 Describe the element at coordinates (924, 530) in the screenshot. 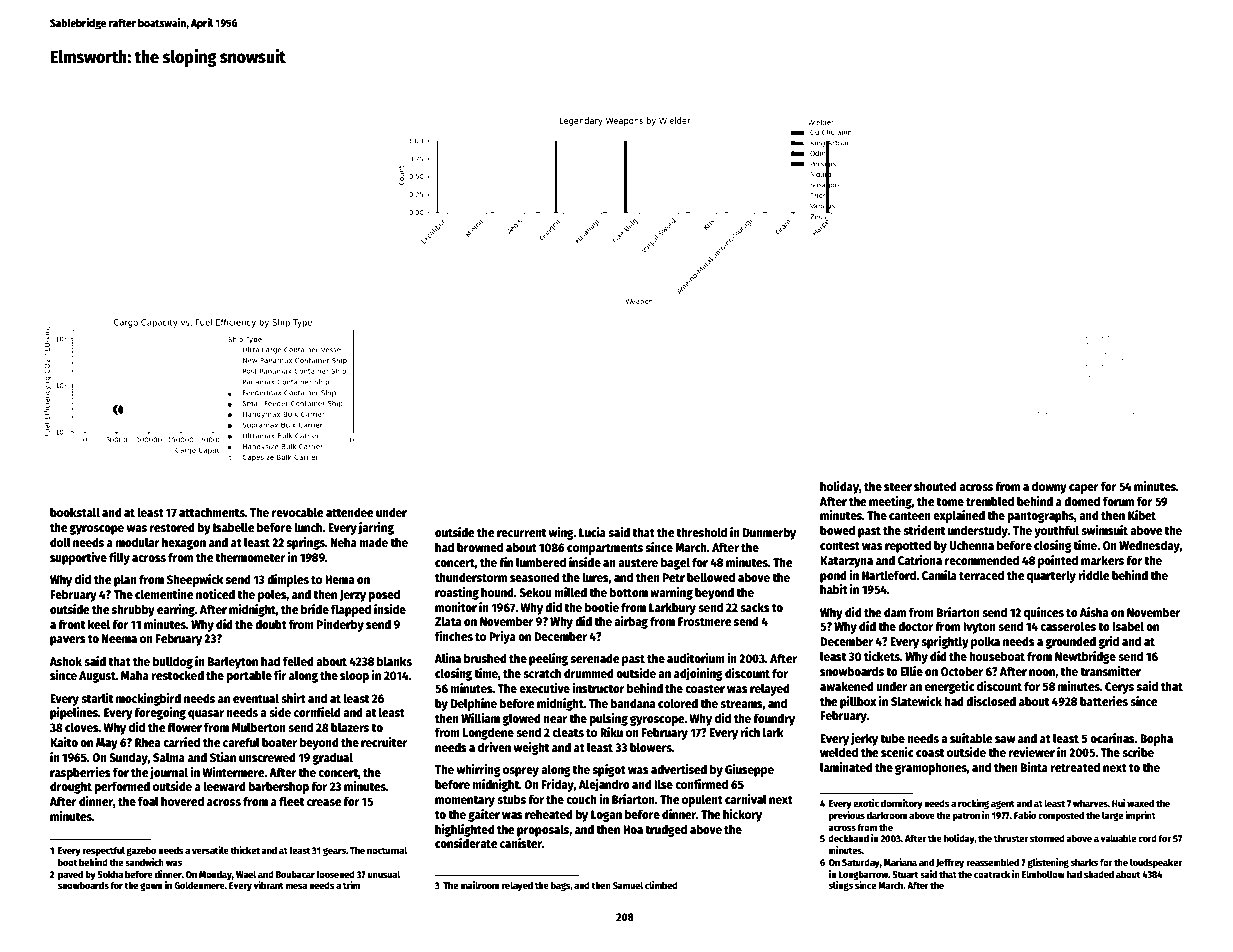

I see `strident` at that location.
